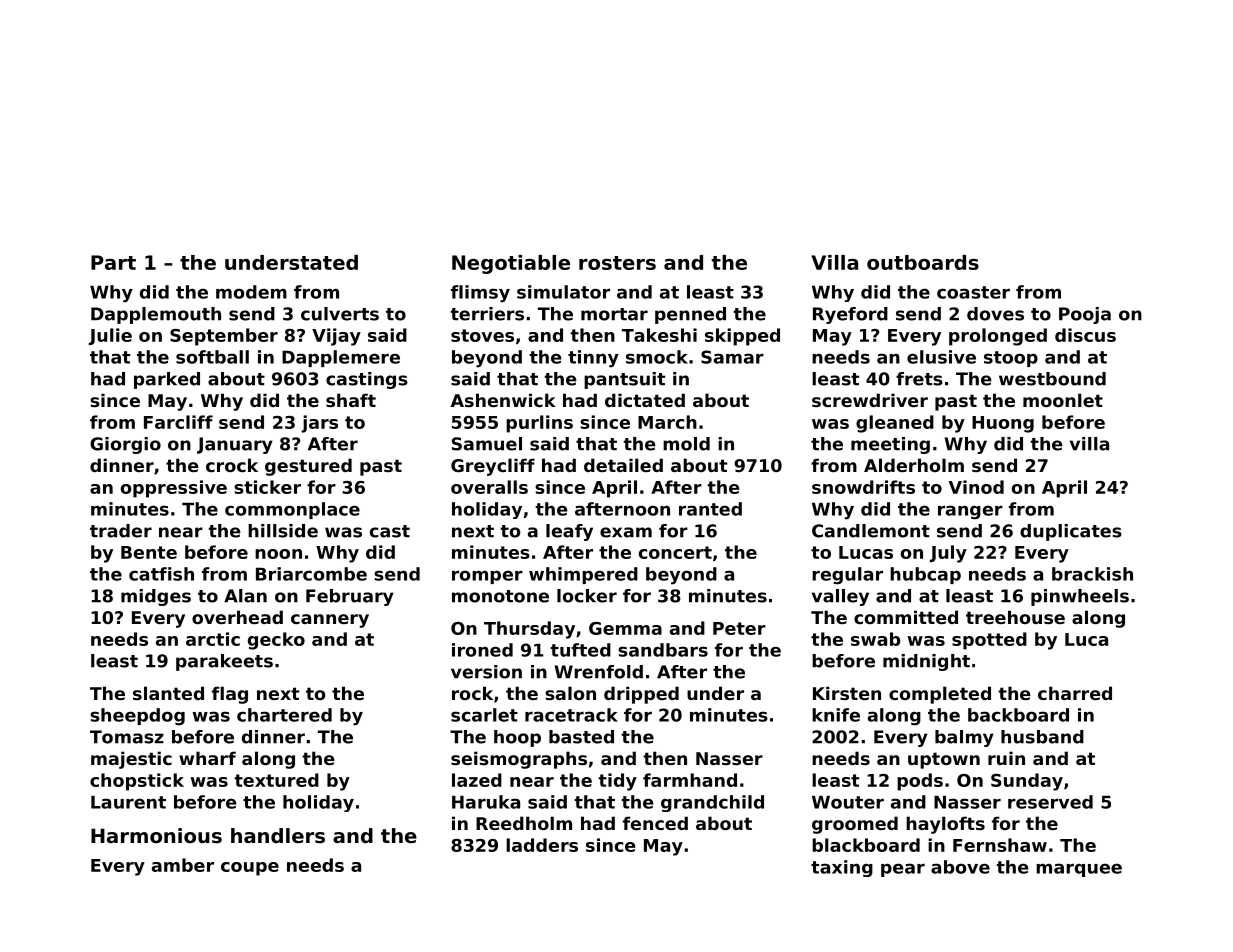 The image size is (1233, 952). What do you see at coordinates (659, 335) in the screenshot?
I see `Takeshi` at bounding box center [659, 335].
